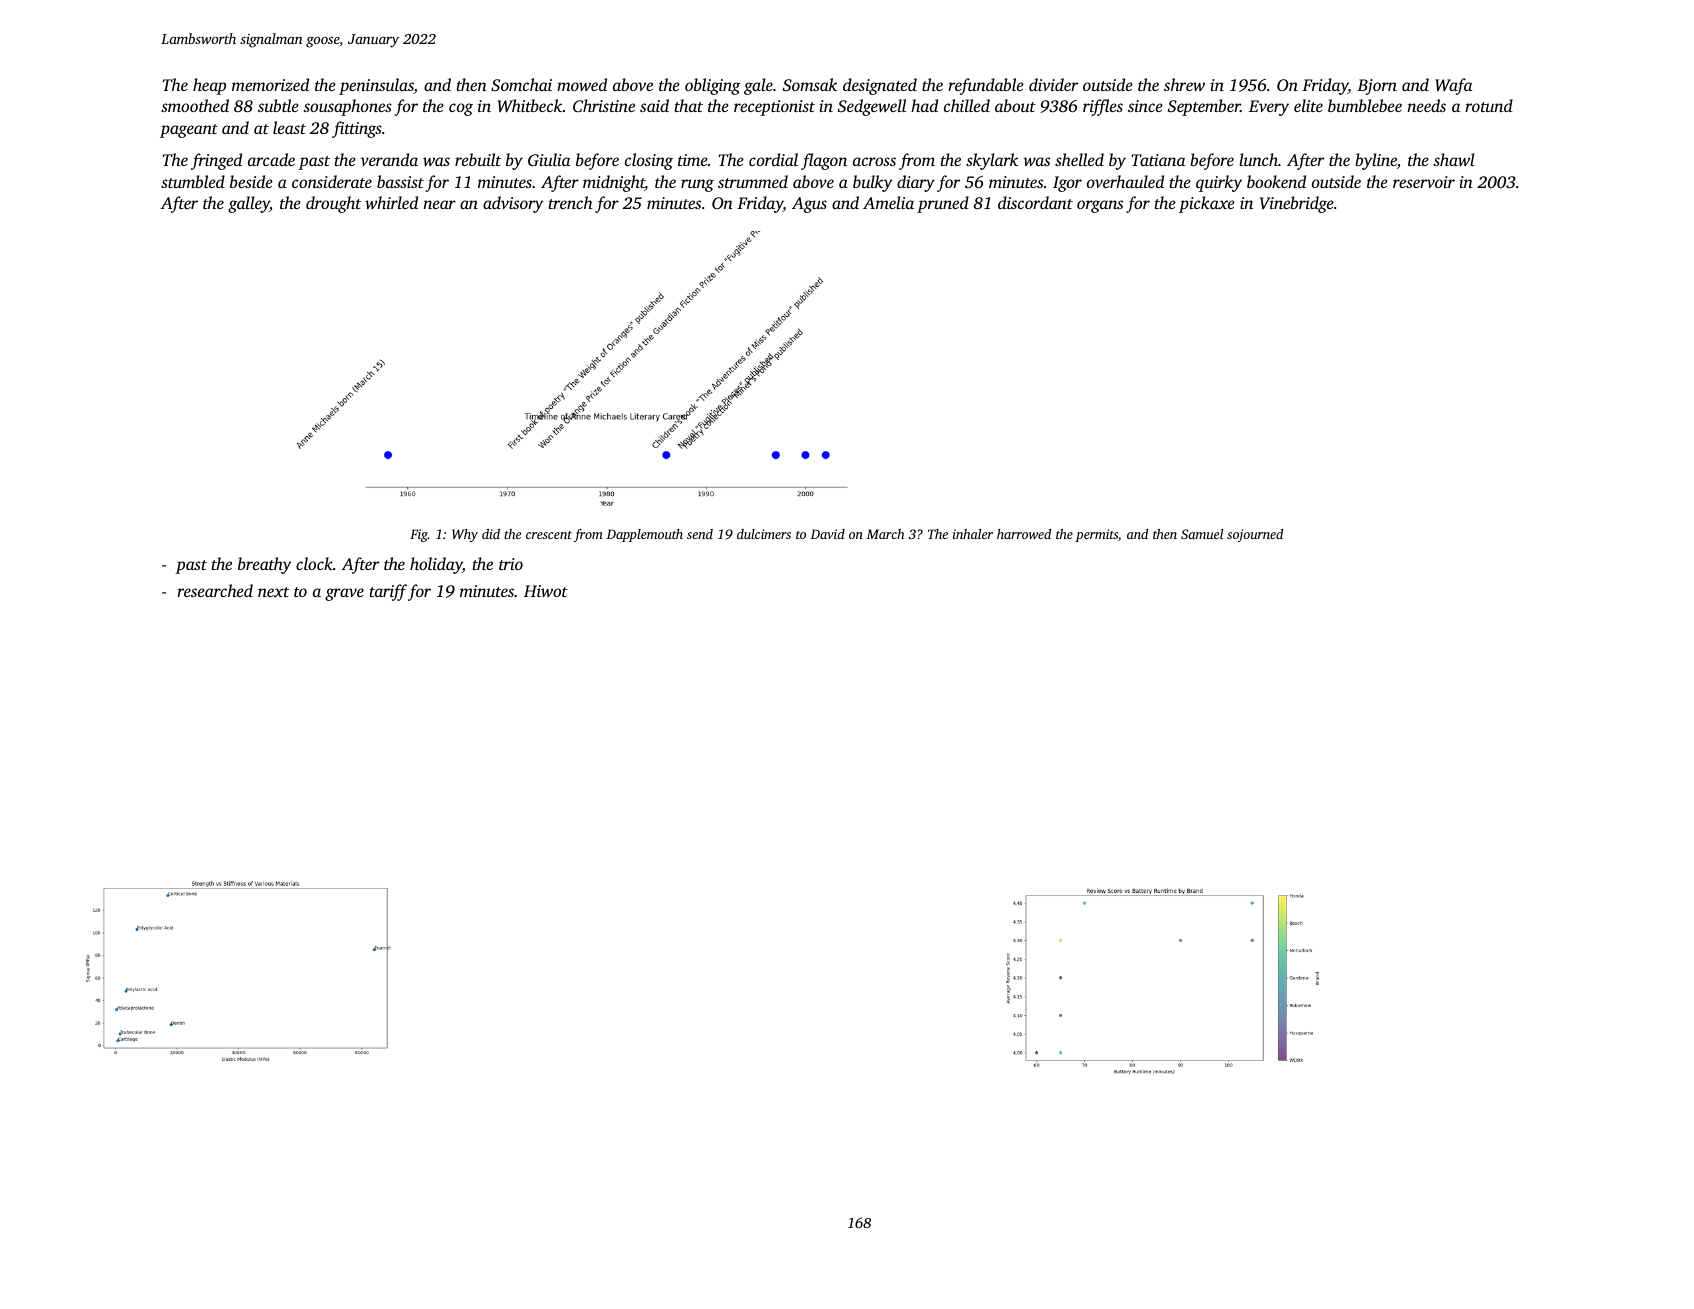 The width and height of the document is (1694, 1309). Describe the element at coordinates (872, 107) in the document. I see `Sedgewell` at that location.
